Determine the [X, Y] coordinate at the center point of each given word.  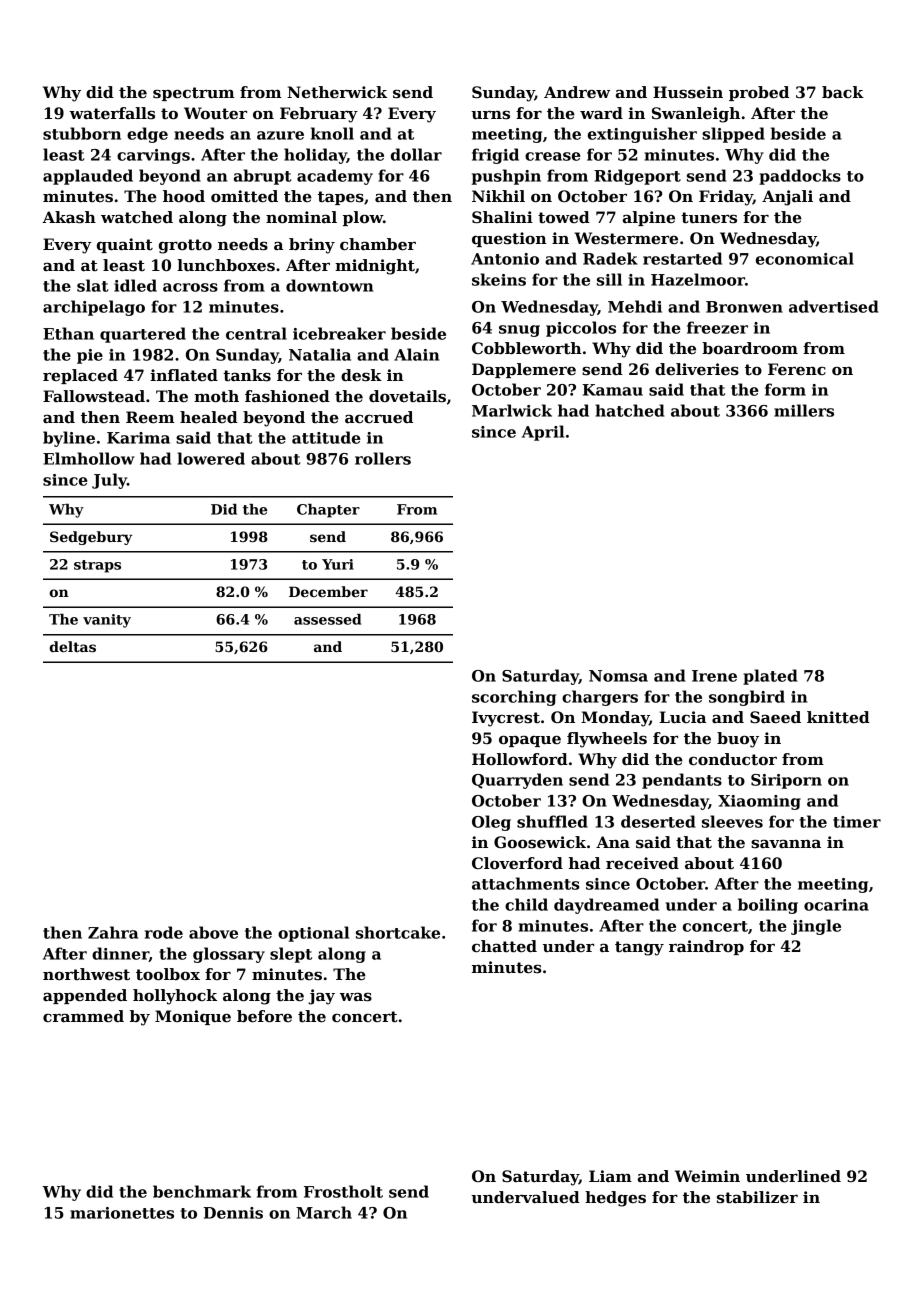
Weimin [707, 1176]
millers [804, 410]
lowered [211, 458]
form [785, 389]
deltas [72, 646]
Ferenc [797, 369]
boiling [768, 906]
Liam [610, 1176]
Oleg [491, 823]
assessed [327, 619]
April [543, 433]
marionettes [122, 1213]
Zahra [113, 932]
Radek [610, 258]
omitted [244, 196]
